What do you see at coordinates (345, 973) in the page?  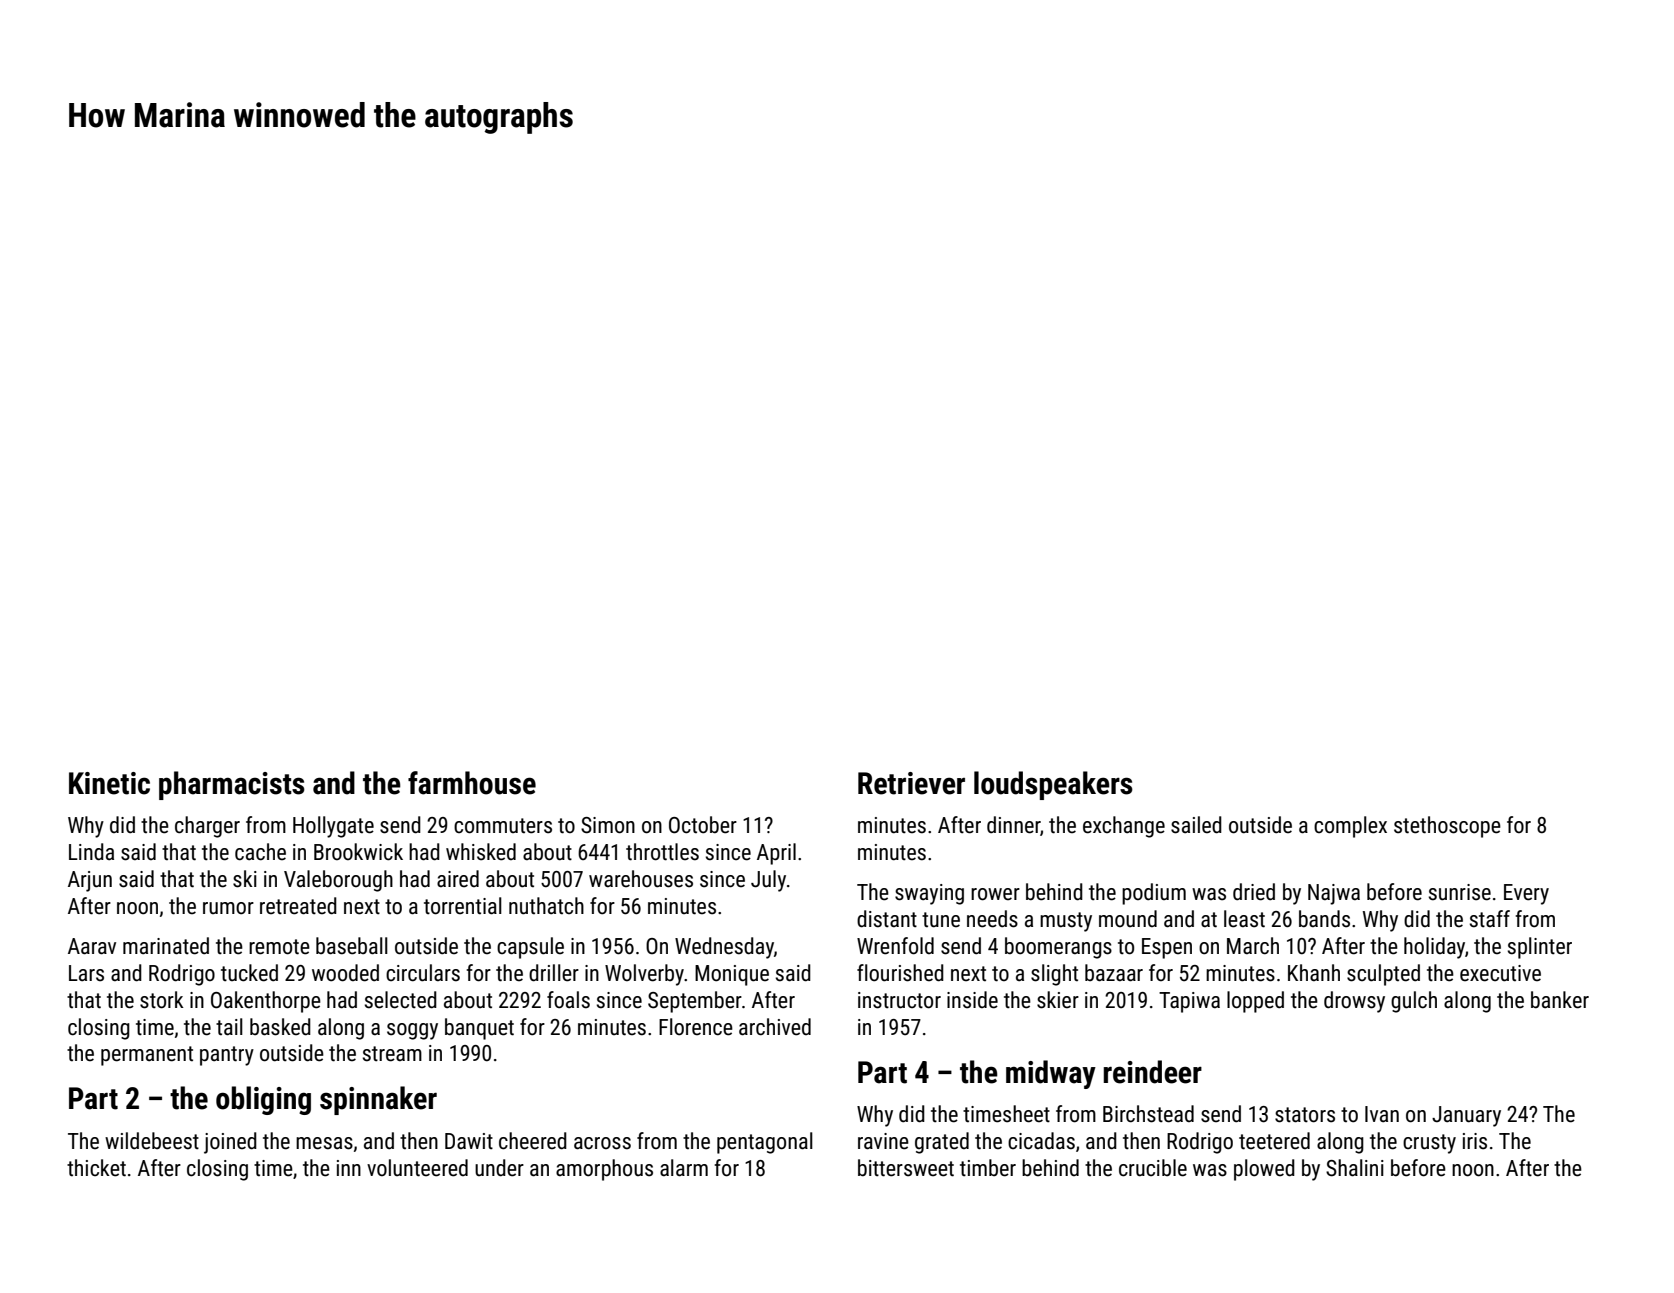 I see `wooded` at bounding box center [345, 973].
